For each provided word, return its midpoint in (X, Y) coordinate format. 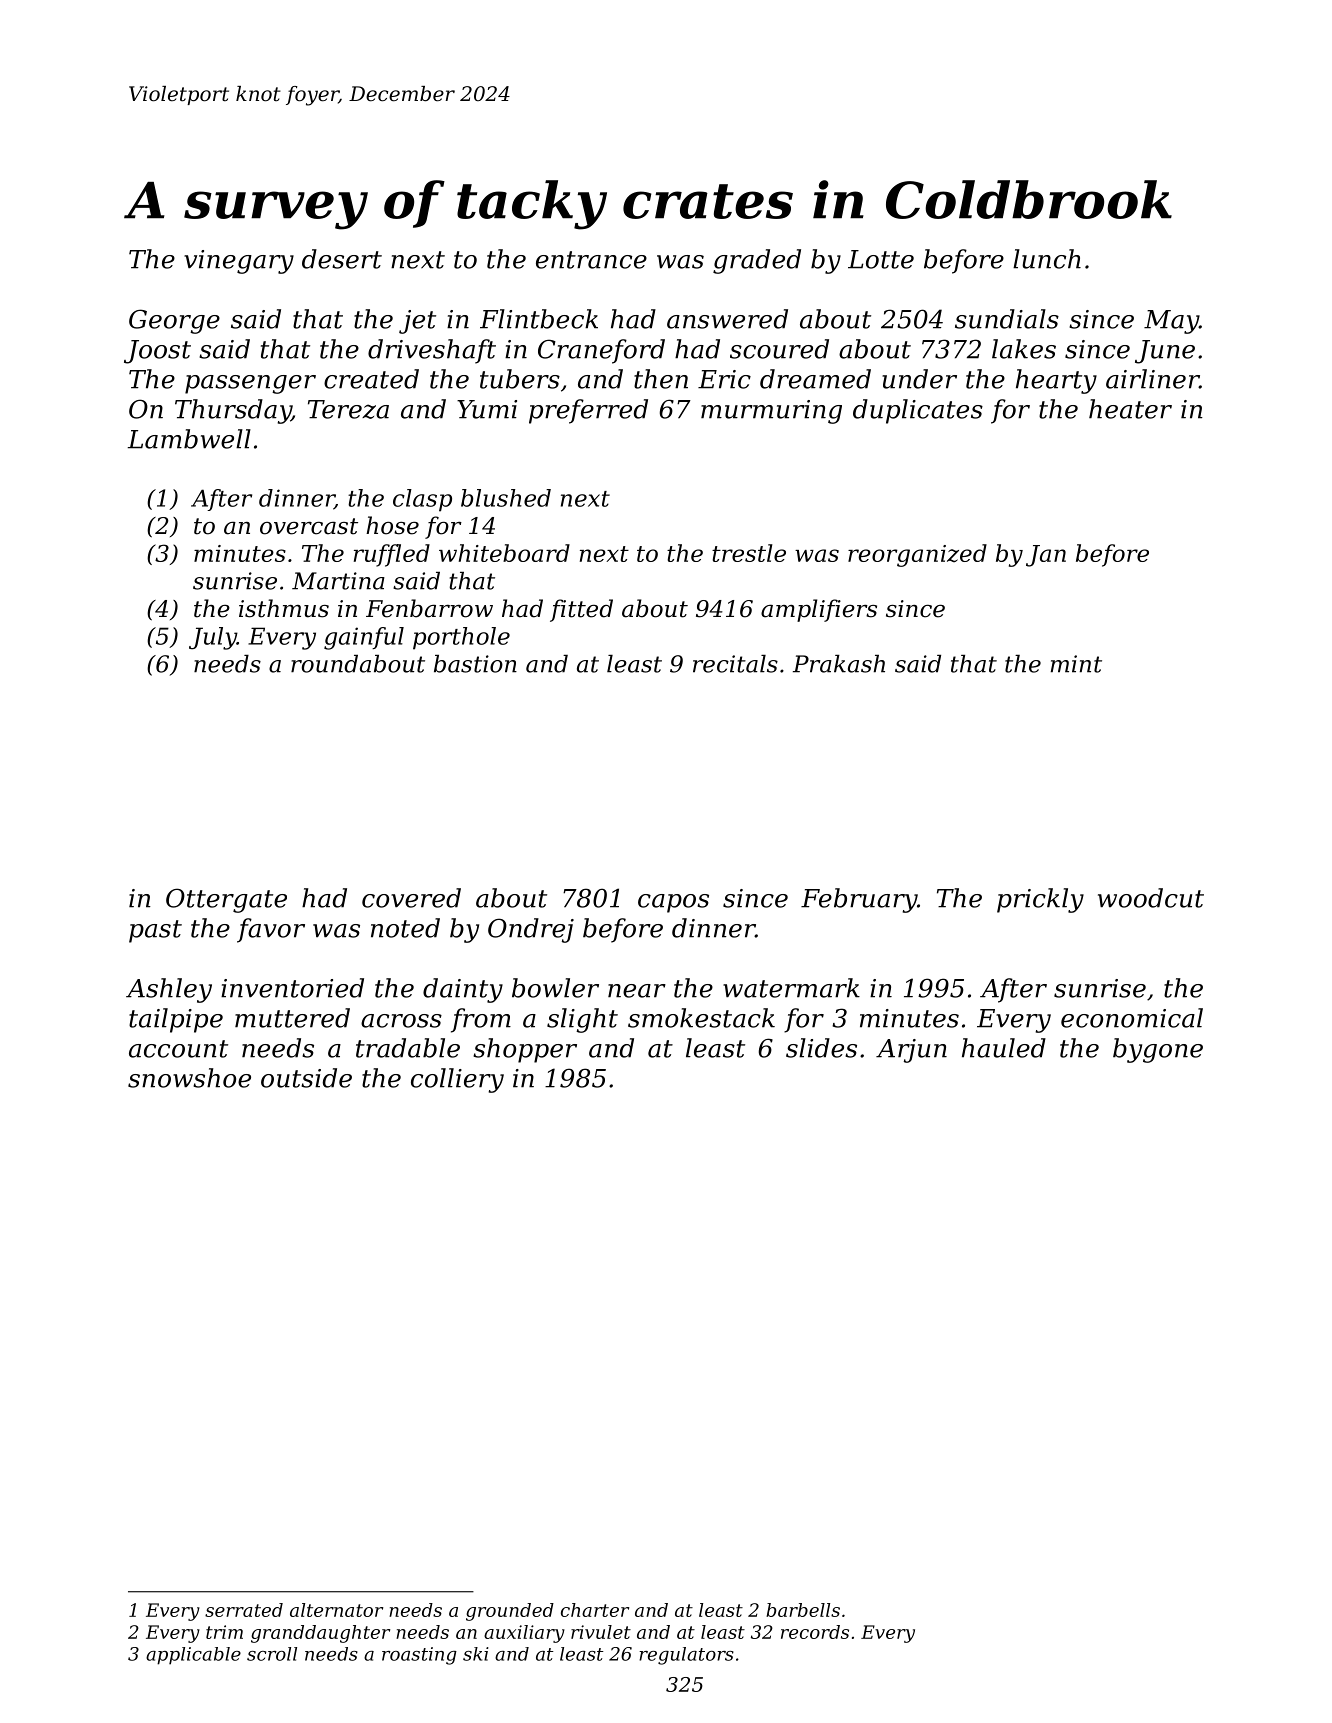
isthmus (284, 608)
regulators (686, 1656)
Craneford (601, 351)
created (371, 379)
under (919, 379)
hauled (1004, 1048)
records (815, 1632)
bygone (1158, 1050)
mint (1076, 664)
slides (821, 1048)
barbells (803, 1610)
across (401, 1021)
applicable (193, 1656)
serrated (244, 1610)
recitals (735, 664)
